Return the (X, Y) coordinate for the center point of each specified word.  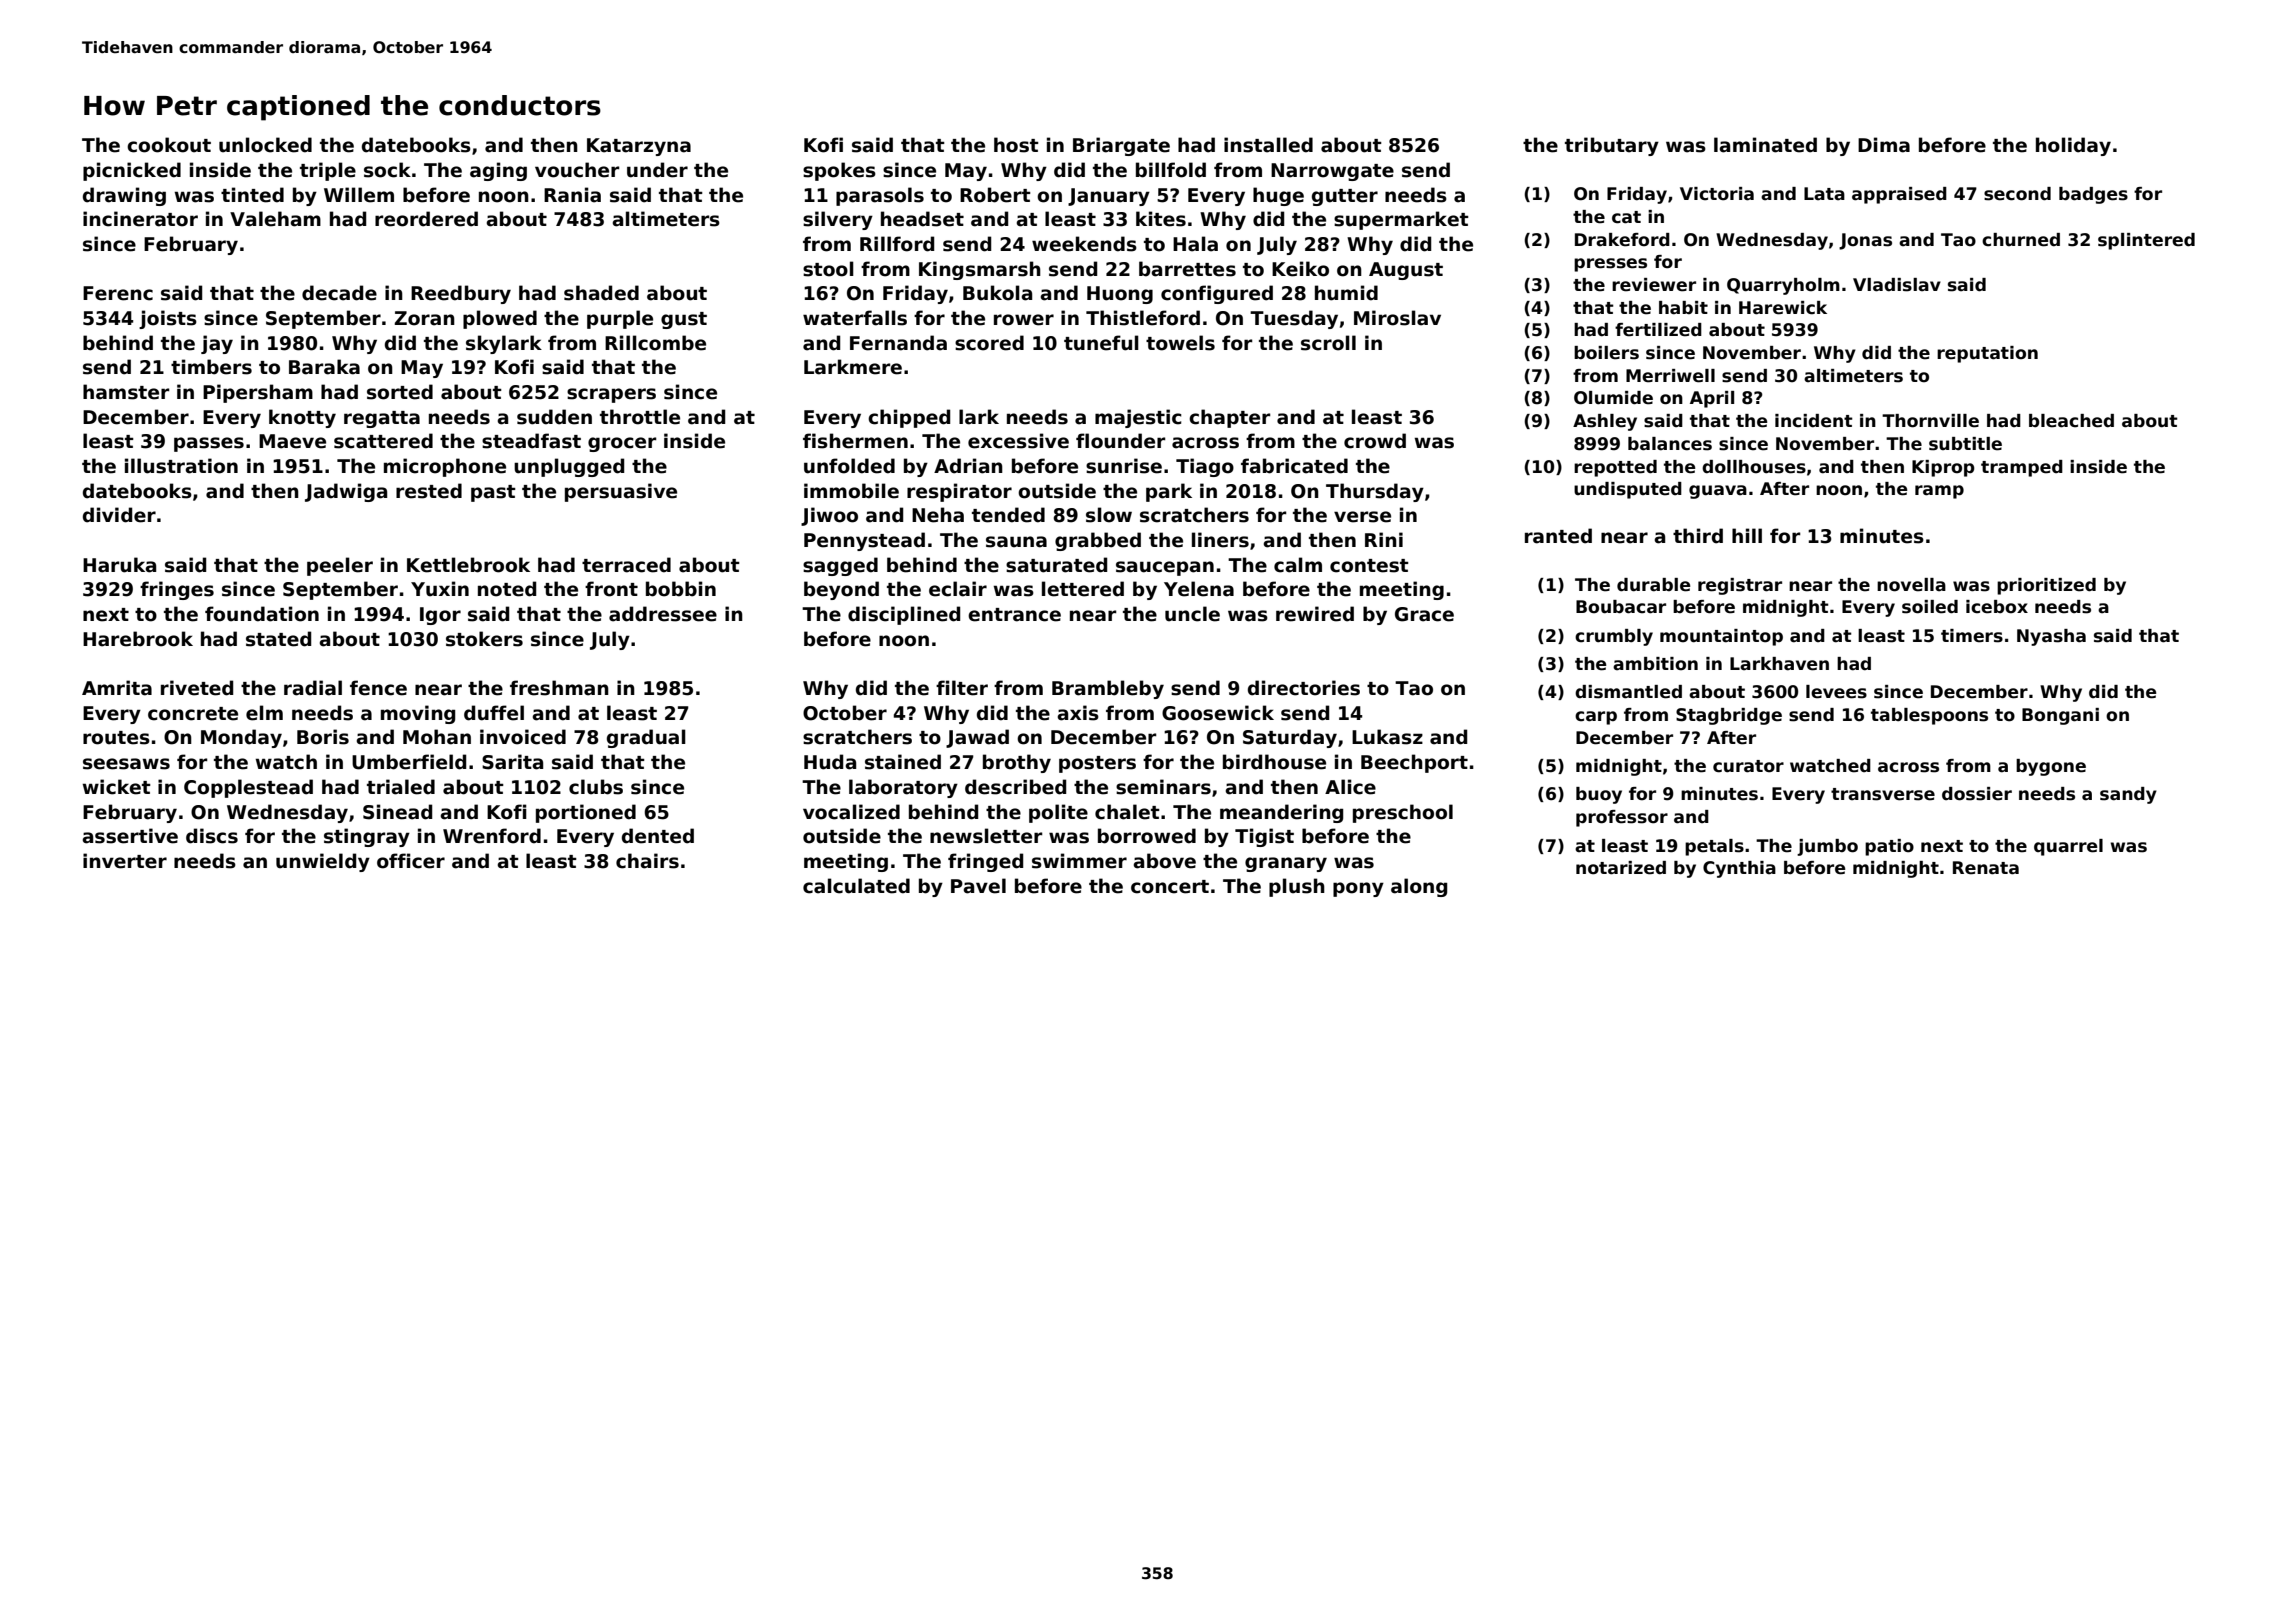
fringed (985, 862)
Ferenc (118, 293)
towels (1180, 343)
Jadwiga (346, 492)
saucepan (1165, 568)
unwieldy (323, 862)
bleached (2071, 421)
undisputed (1628, 490)
